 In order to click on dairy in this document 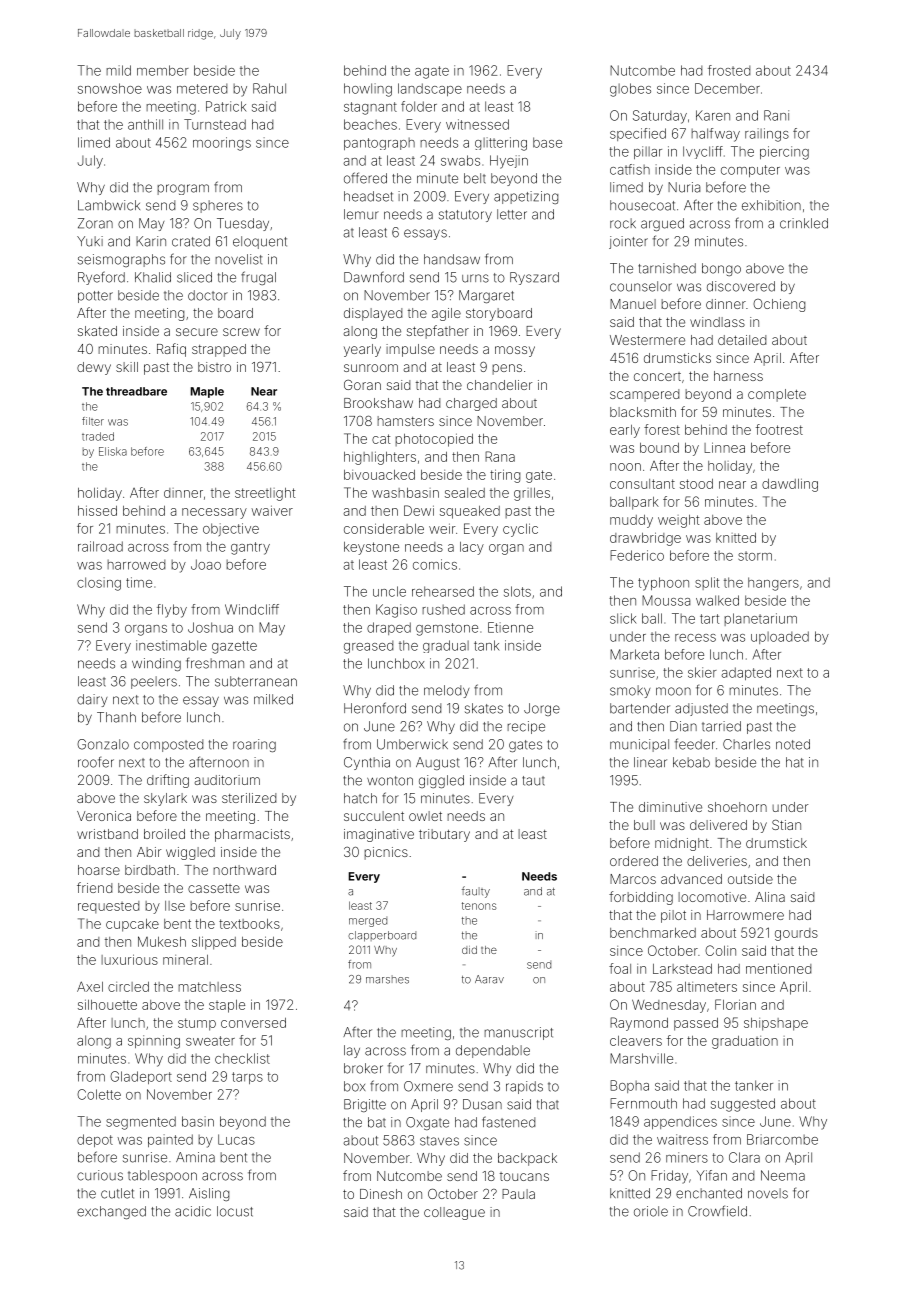, I will do `click(92, 700)`.
